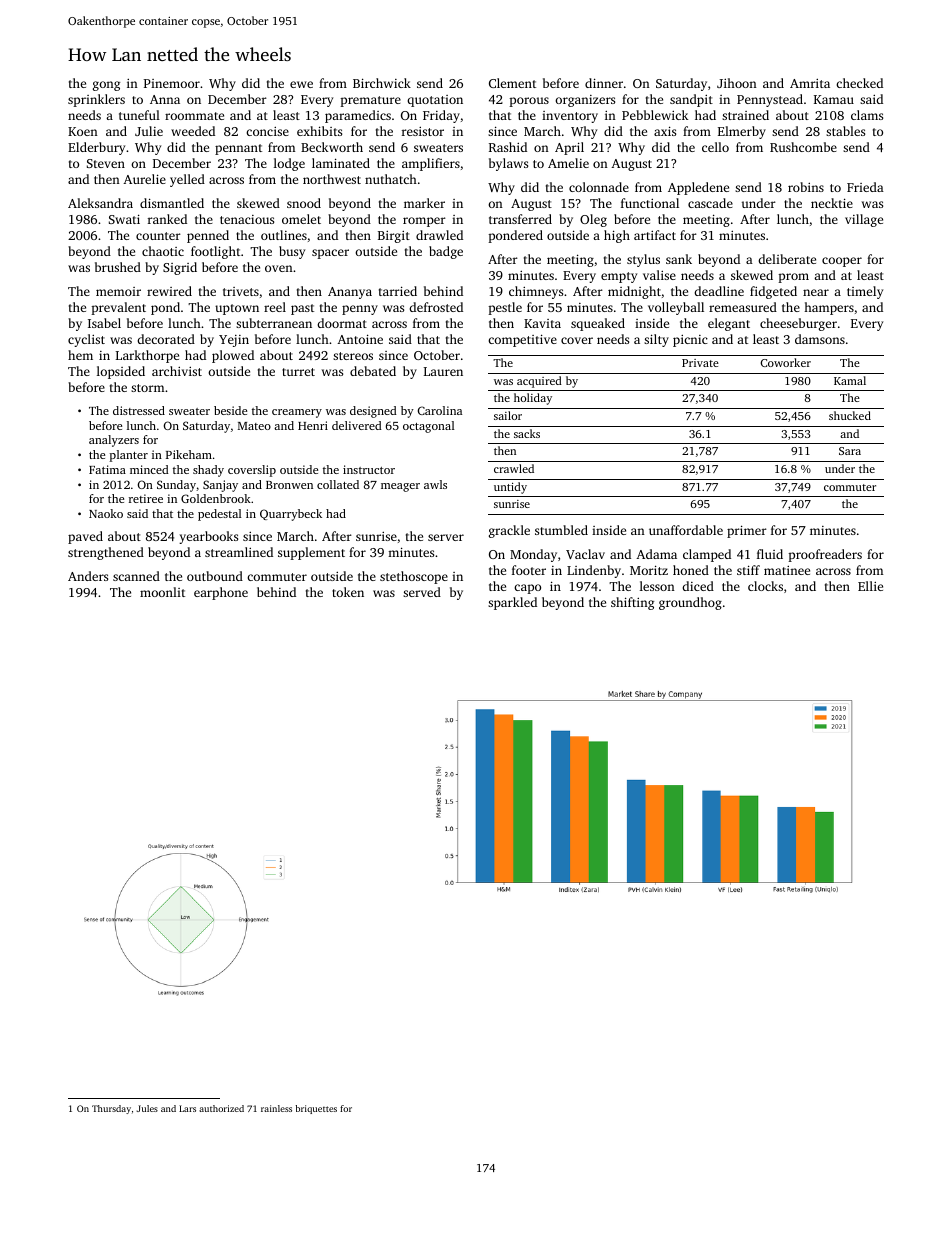 This document has height=1233, width=952. Describe the element at coordinates (124, 219) in the document. I see `Swati` at that location.
